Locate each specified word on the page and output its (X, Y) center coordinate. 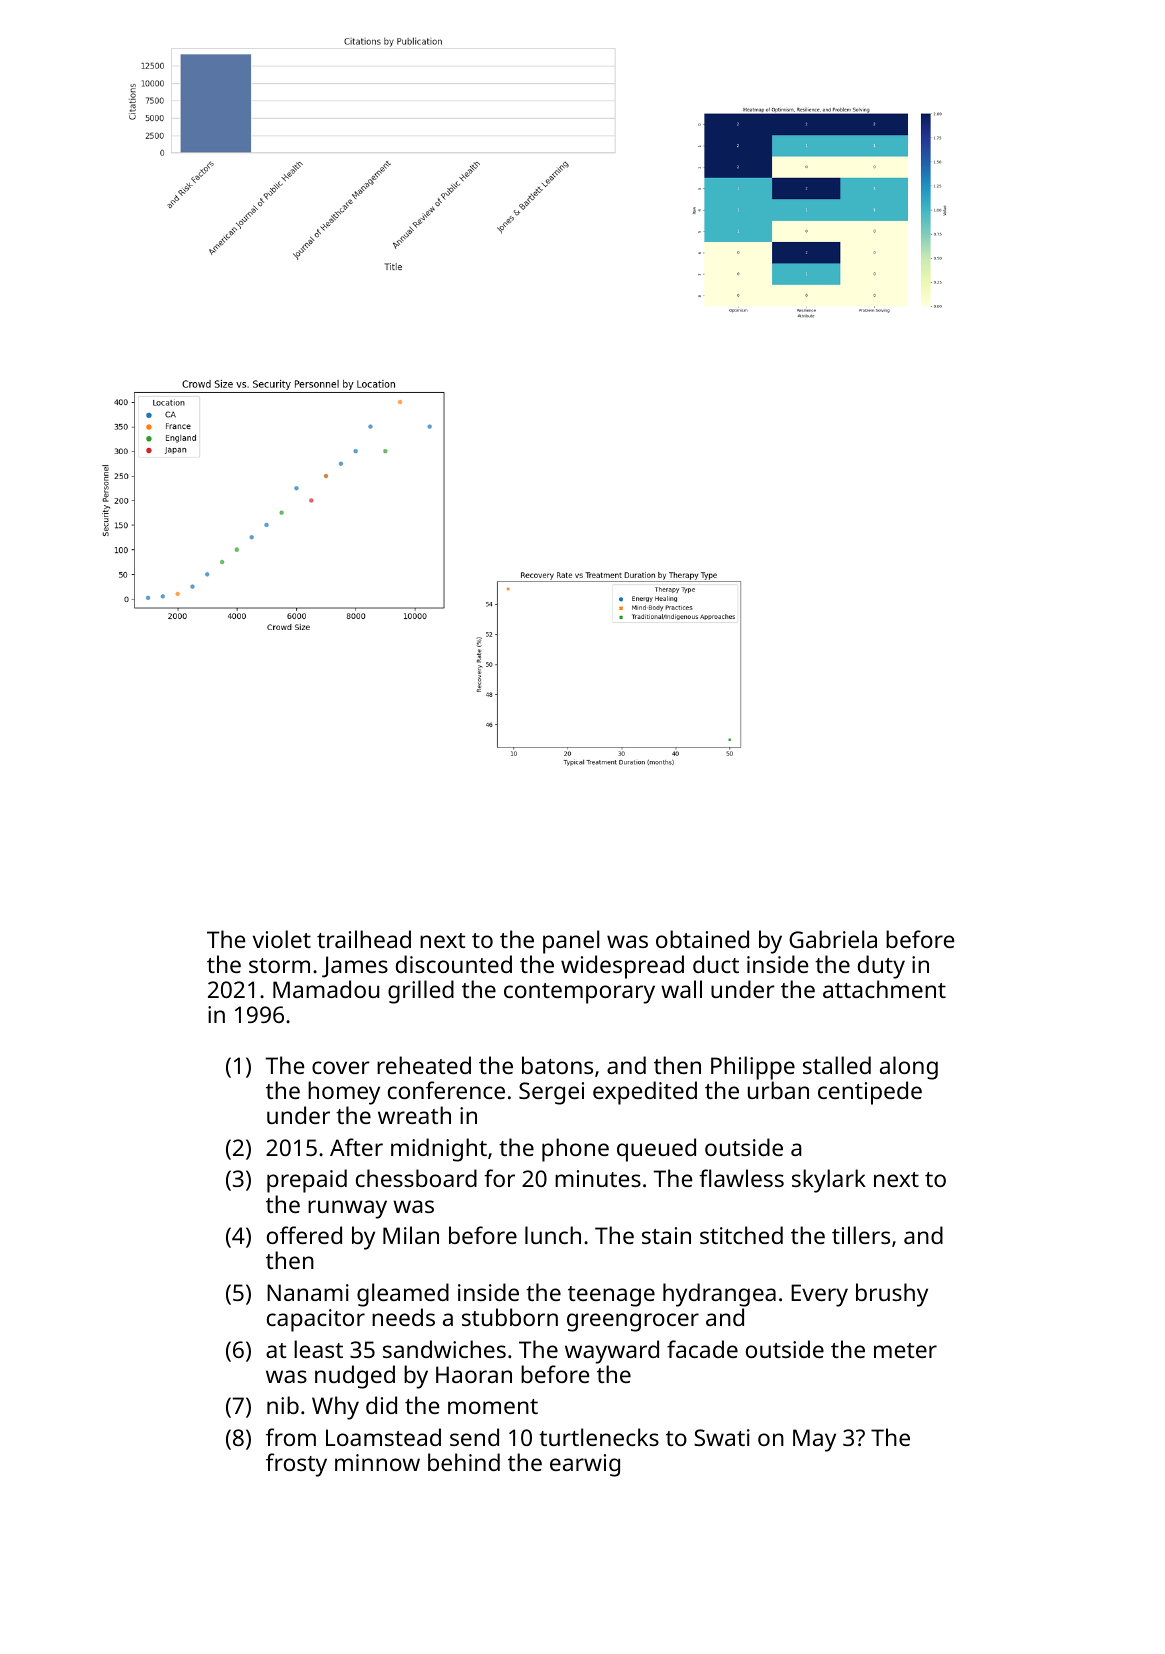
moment (493, 1406)
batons (557, 1065)
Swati (722, 1437)
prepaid (307, 1181)
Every (819, 1295)
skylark (829, 1181)
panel (571, 942)
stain (666, 1235)
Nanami (308, 1292)
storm (279, 965)
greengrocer (633, 1322)
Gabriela (833, 939)
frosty (296, 1465)
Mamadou (326, 989)
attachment (884, 989)
